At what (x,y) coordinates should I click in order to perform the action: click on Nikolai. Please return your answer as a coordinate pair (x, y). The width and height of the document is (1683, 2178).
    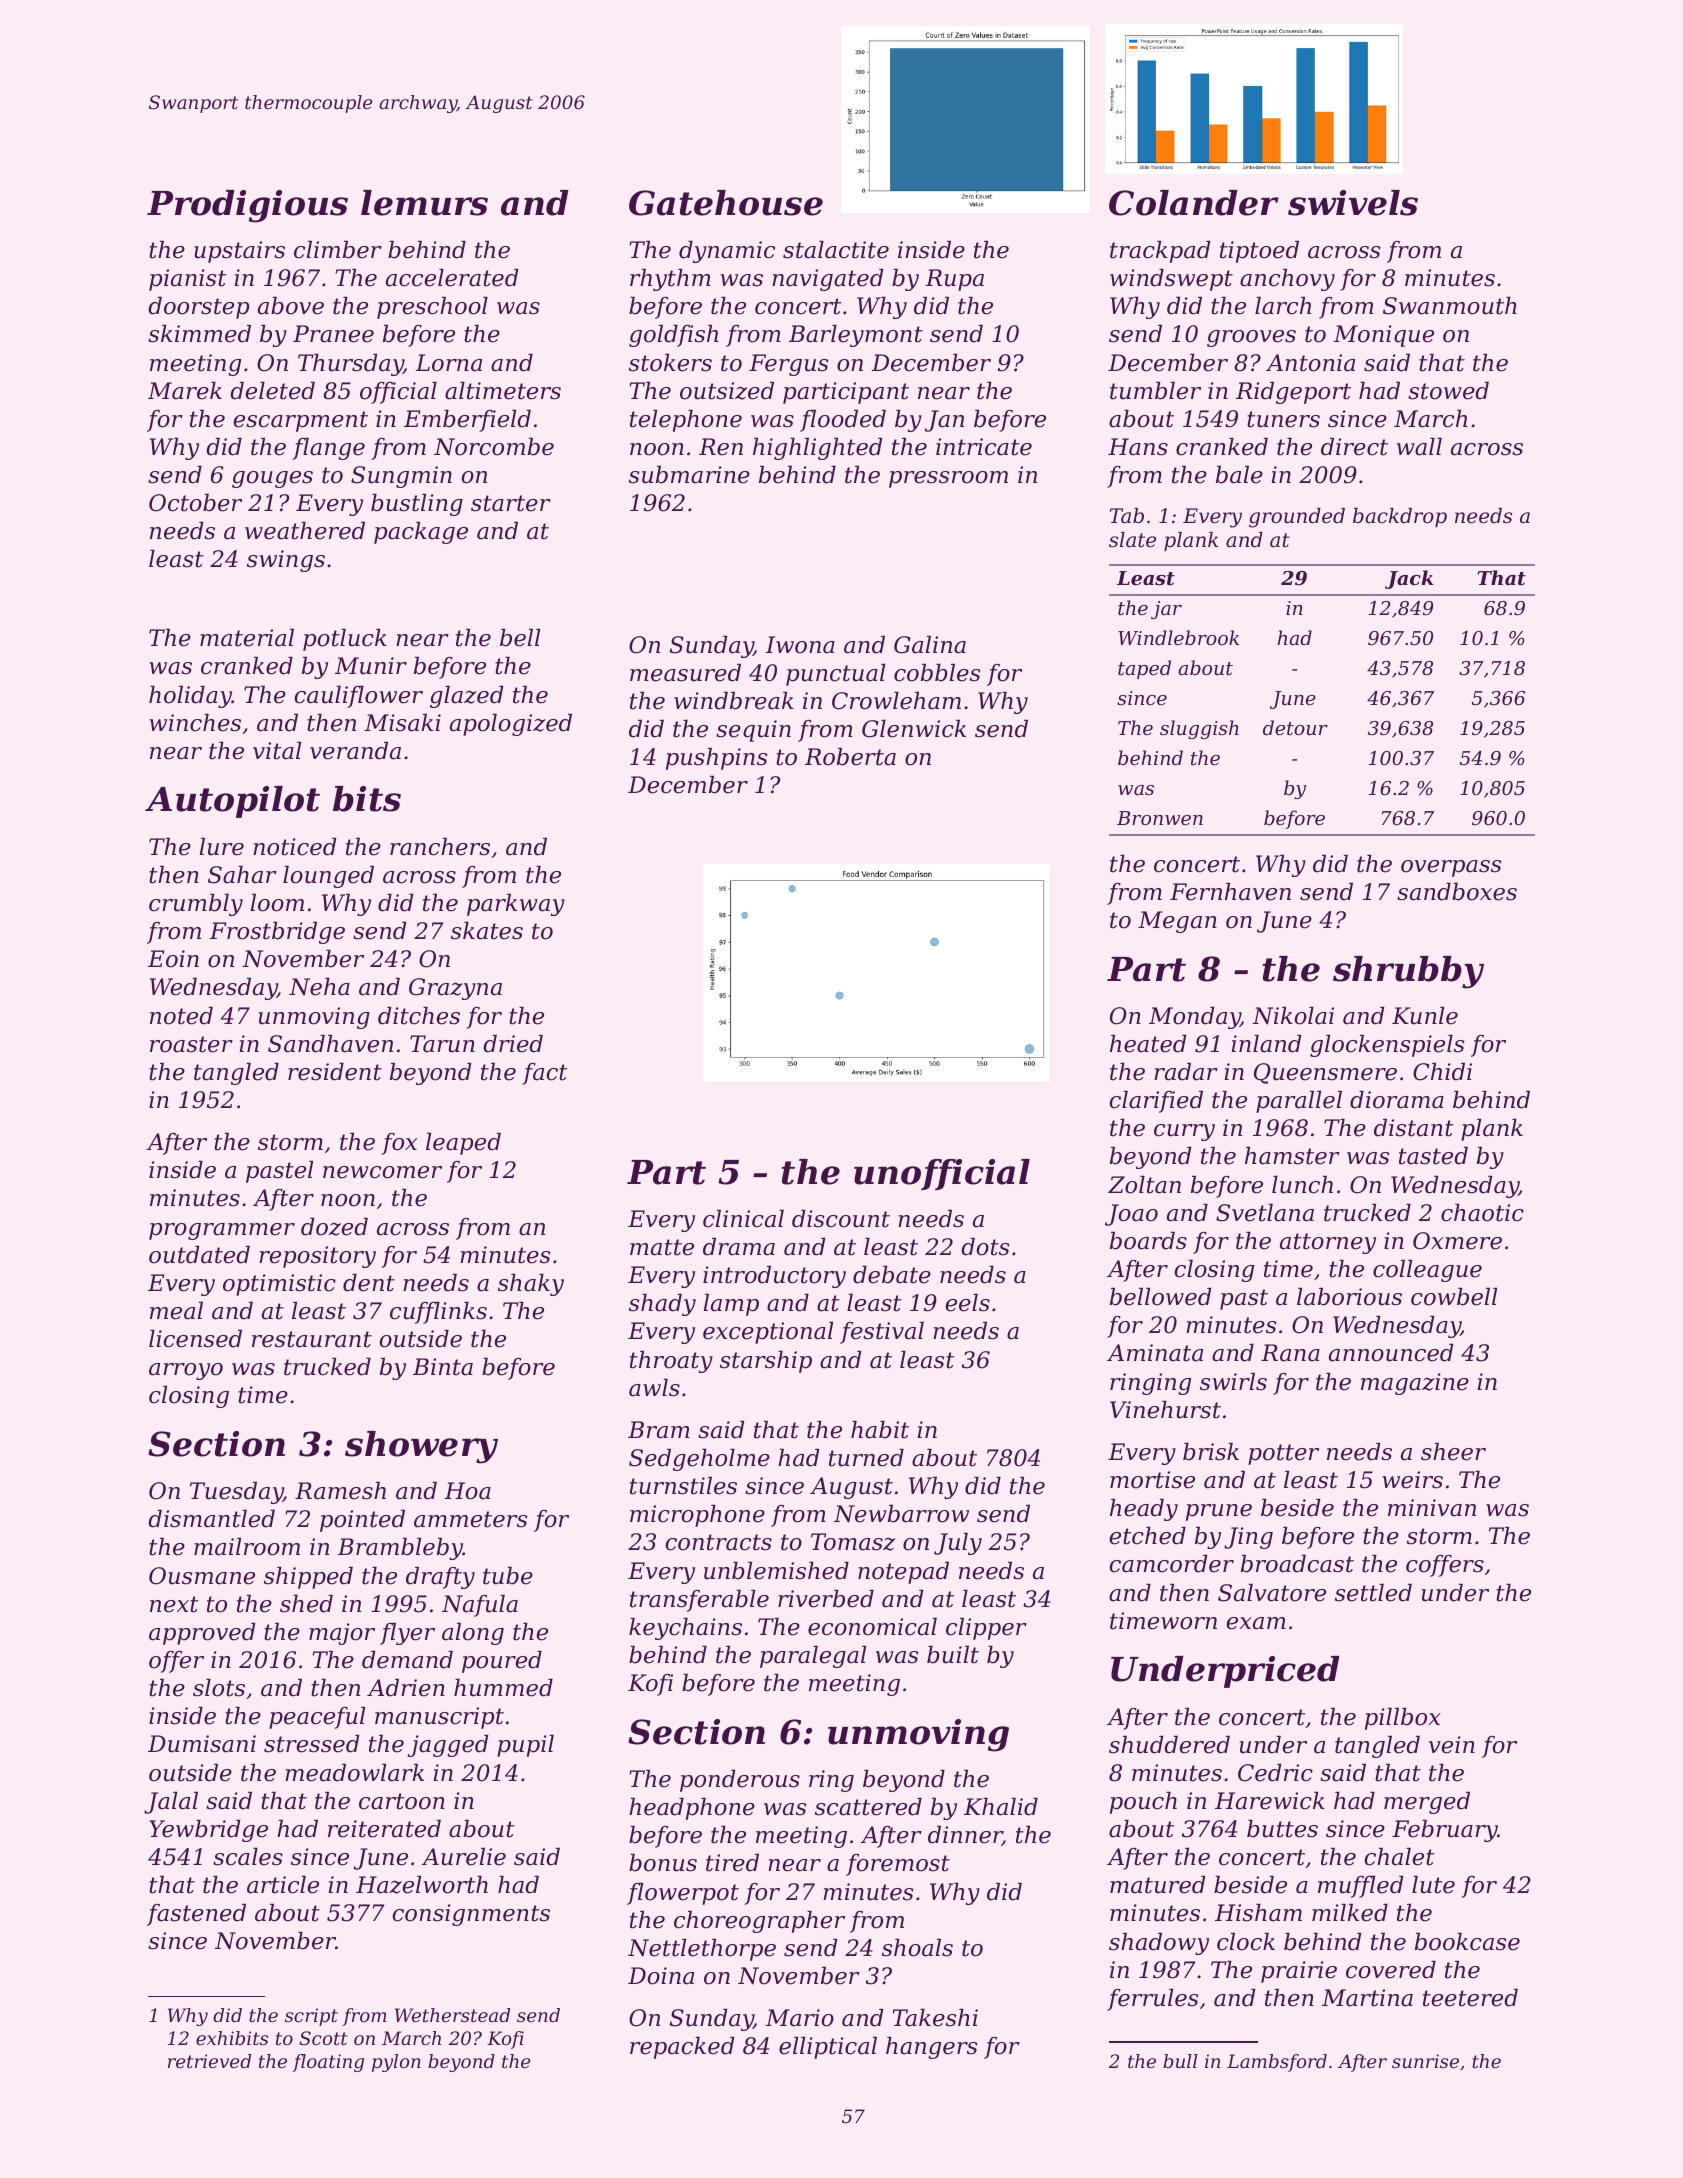
    Looking at the image, I should click on (1293, 1016).
